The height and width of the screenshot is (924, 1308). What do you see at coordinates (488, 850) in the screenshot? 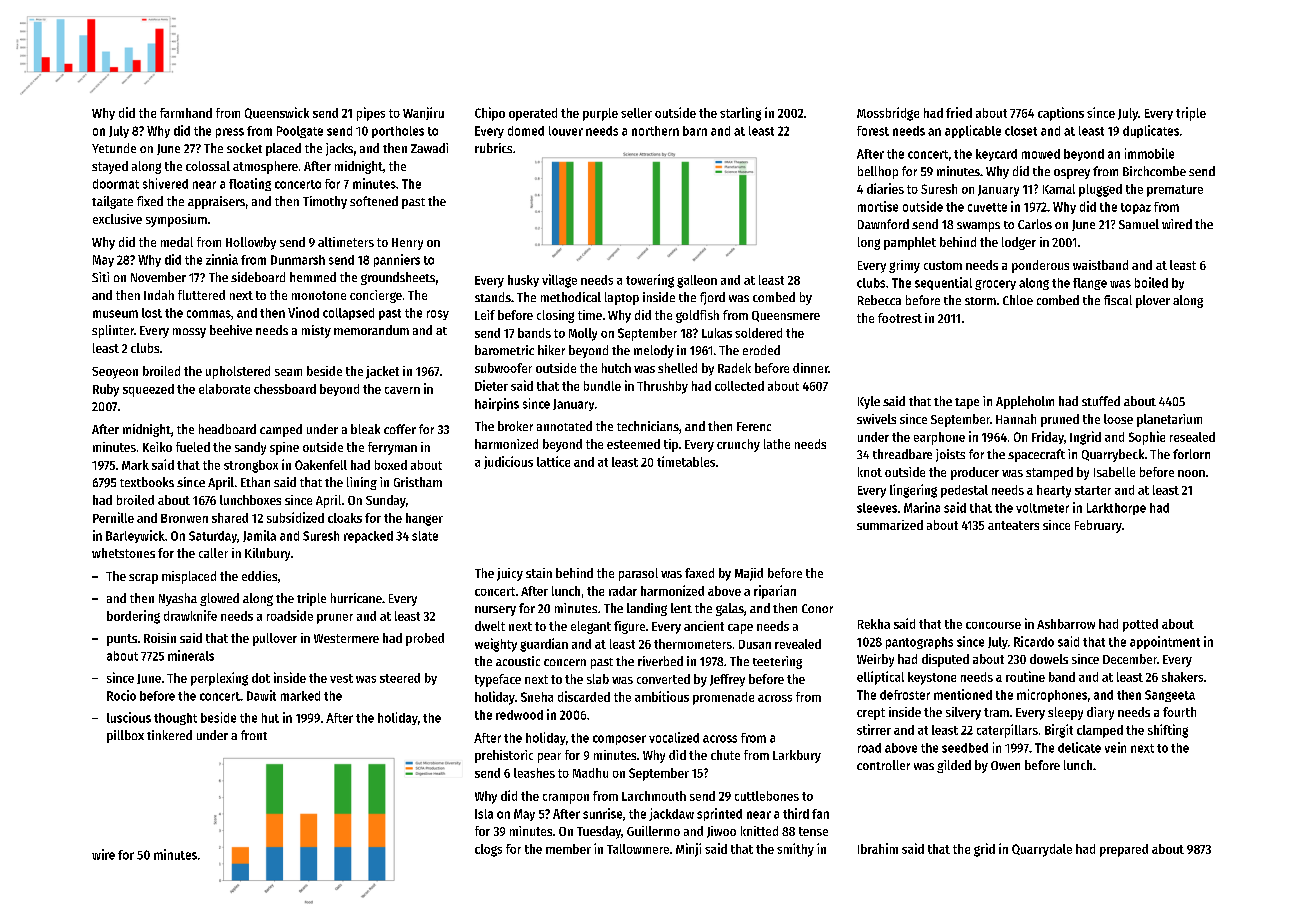
I see `clogs` at bounding box center [488, 850].
